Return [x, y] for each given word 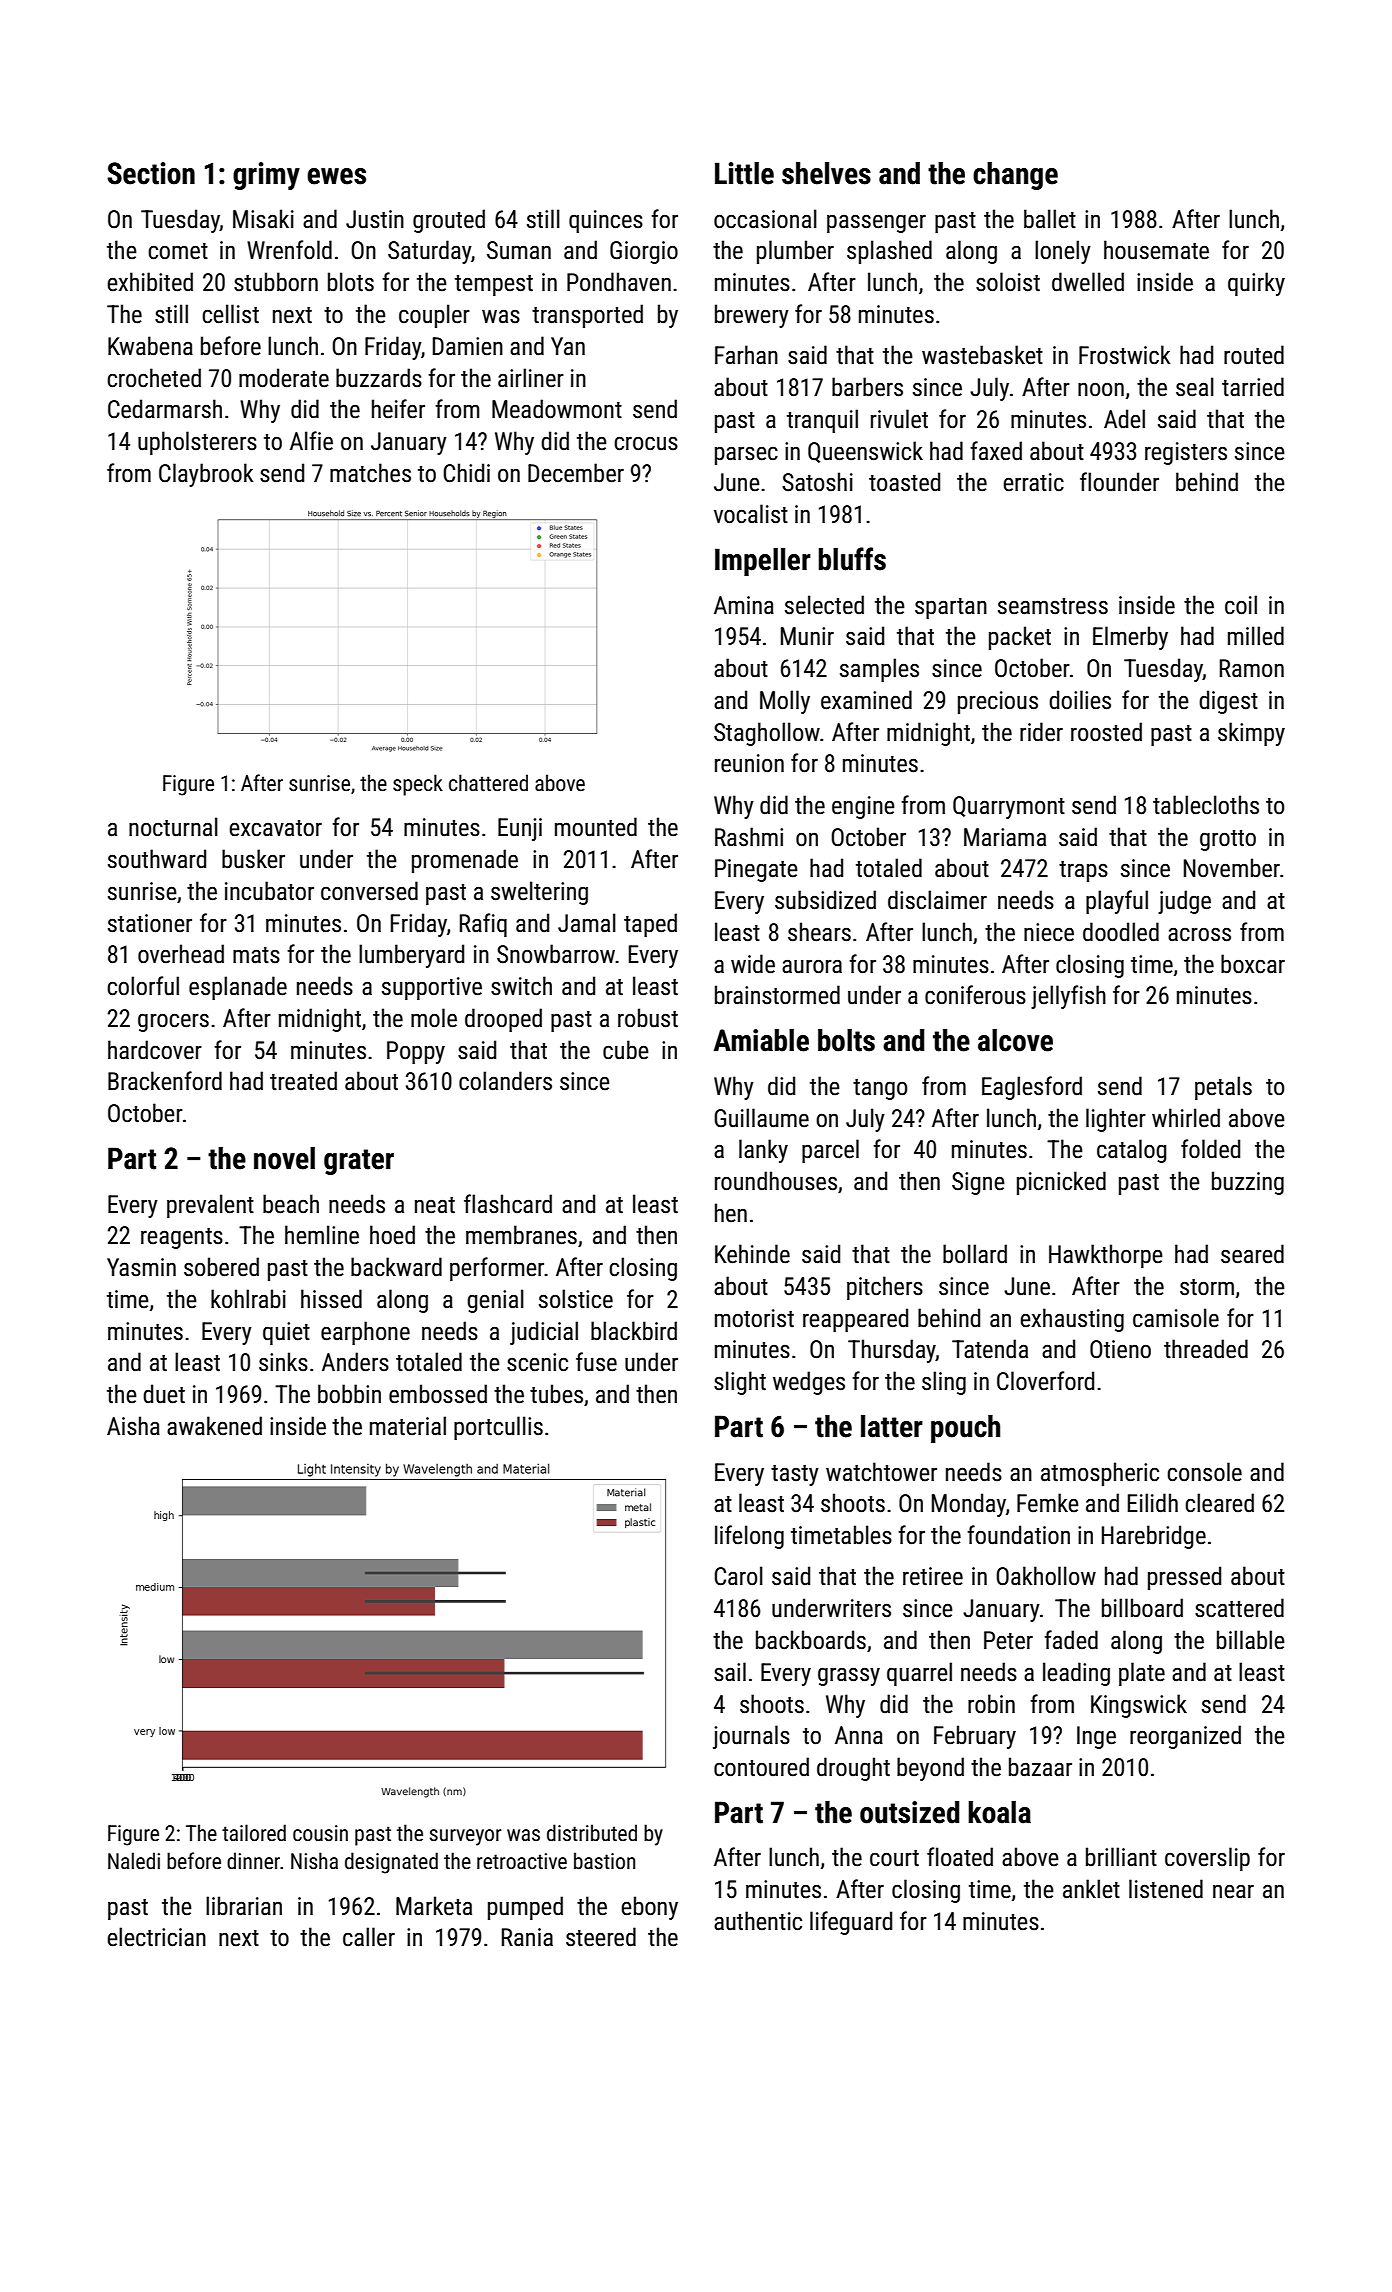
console [1204, 1472]
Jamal [587, 923]
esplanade [238, 988]
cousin [320, 1833]
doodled [1121, 932]
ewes [336, 176]
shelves [826, 173]
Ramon [1252, 668]
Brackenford [165, 1081]
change [1015, 176]
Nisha [314, 1861]
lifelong [749, 1537]
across [1199, 934]
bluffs [852, 559]
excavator [276, 828]
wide [753, 964]
